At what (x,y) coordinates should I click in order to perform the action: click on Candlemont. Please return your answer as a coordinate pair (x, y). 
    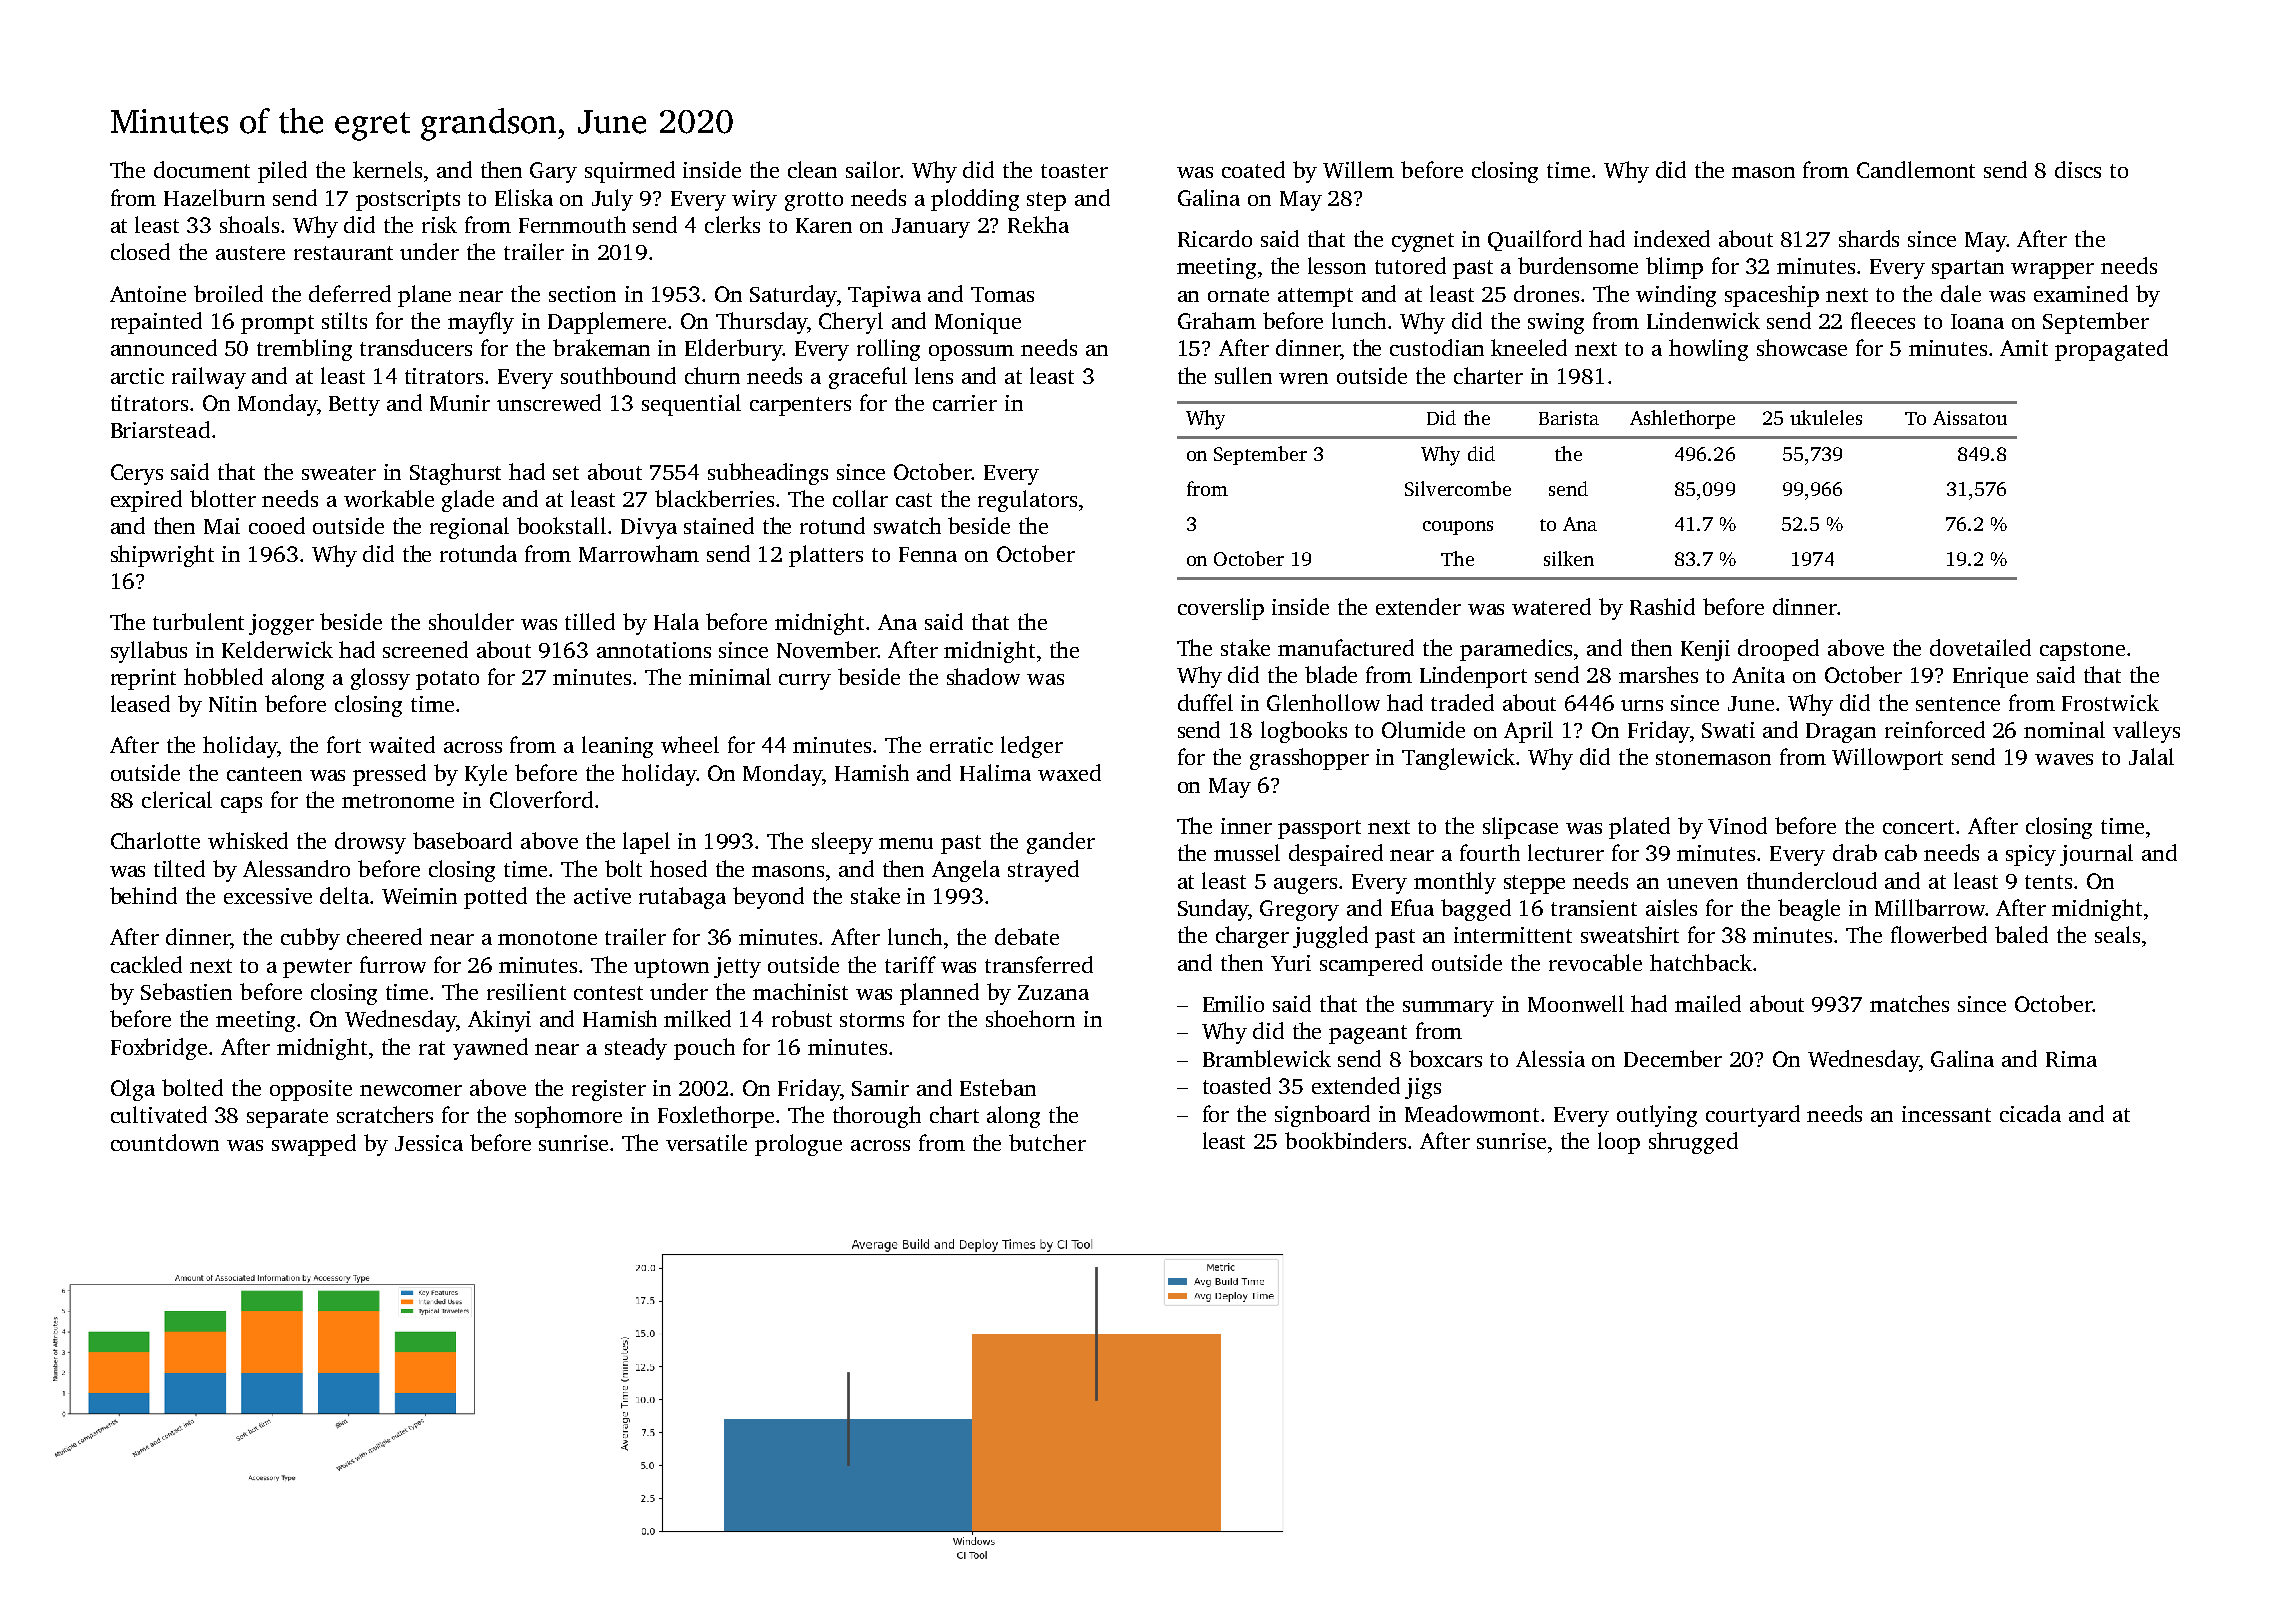
    Looking at the image, I should click on (1916, 169).
